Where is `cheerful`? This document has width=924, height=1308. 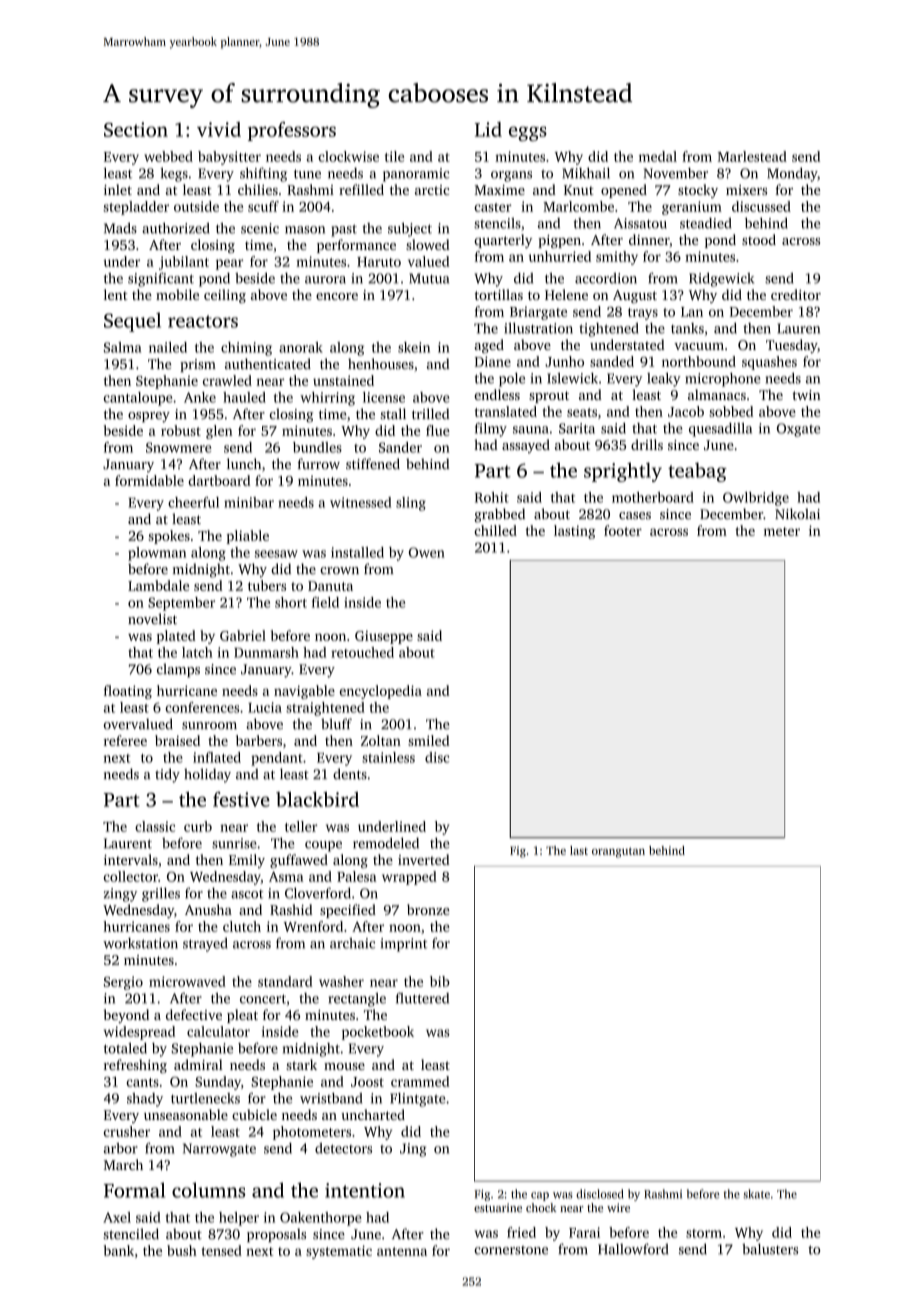
cheerful is located at coordinates (193, 502).
